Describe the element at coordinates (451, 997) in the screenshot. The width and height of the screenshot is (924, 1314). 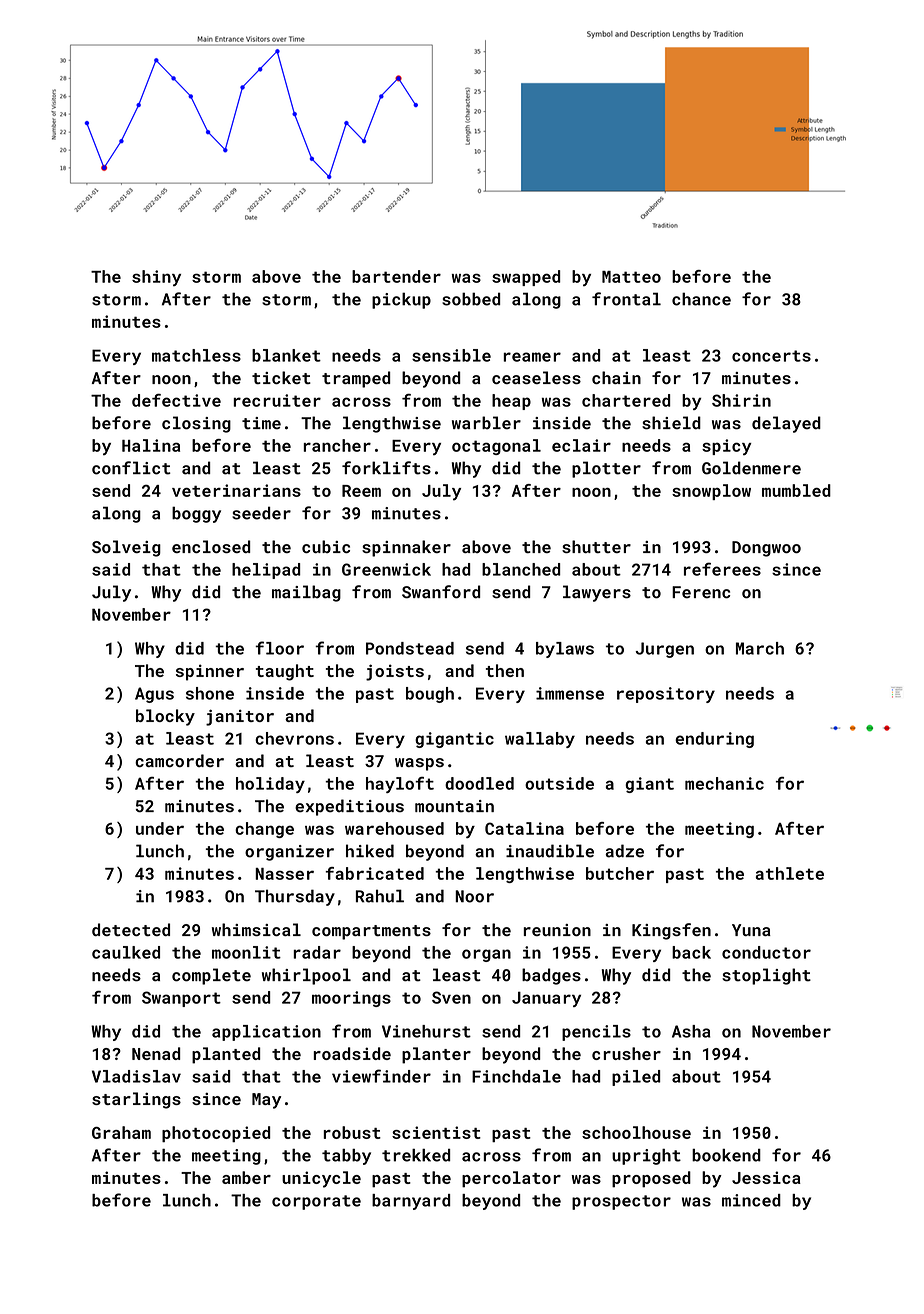
I see `Sven` at that location.
